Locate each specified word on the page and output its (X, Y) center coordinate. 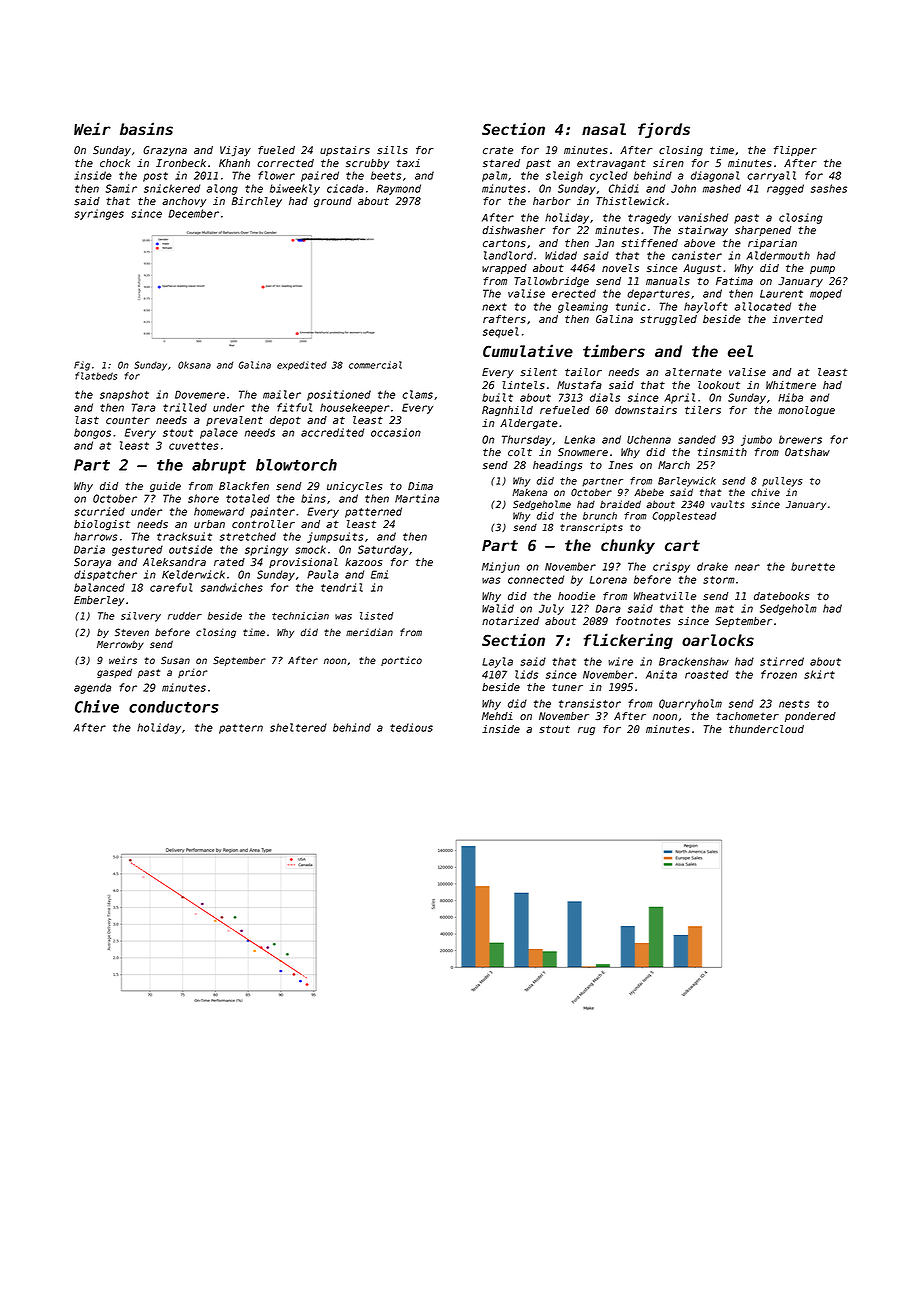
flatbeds (96, 376)
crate (498, 150)
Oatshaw (807, 452)
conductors (174, 707)
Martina (417, 498)
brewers (800, 439)
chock (115, 163)
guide (165, 487)
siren (668, 163)
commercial (375, 365)
